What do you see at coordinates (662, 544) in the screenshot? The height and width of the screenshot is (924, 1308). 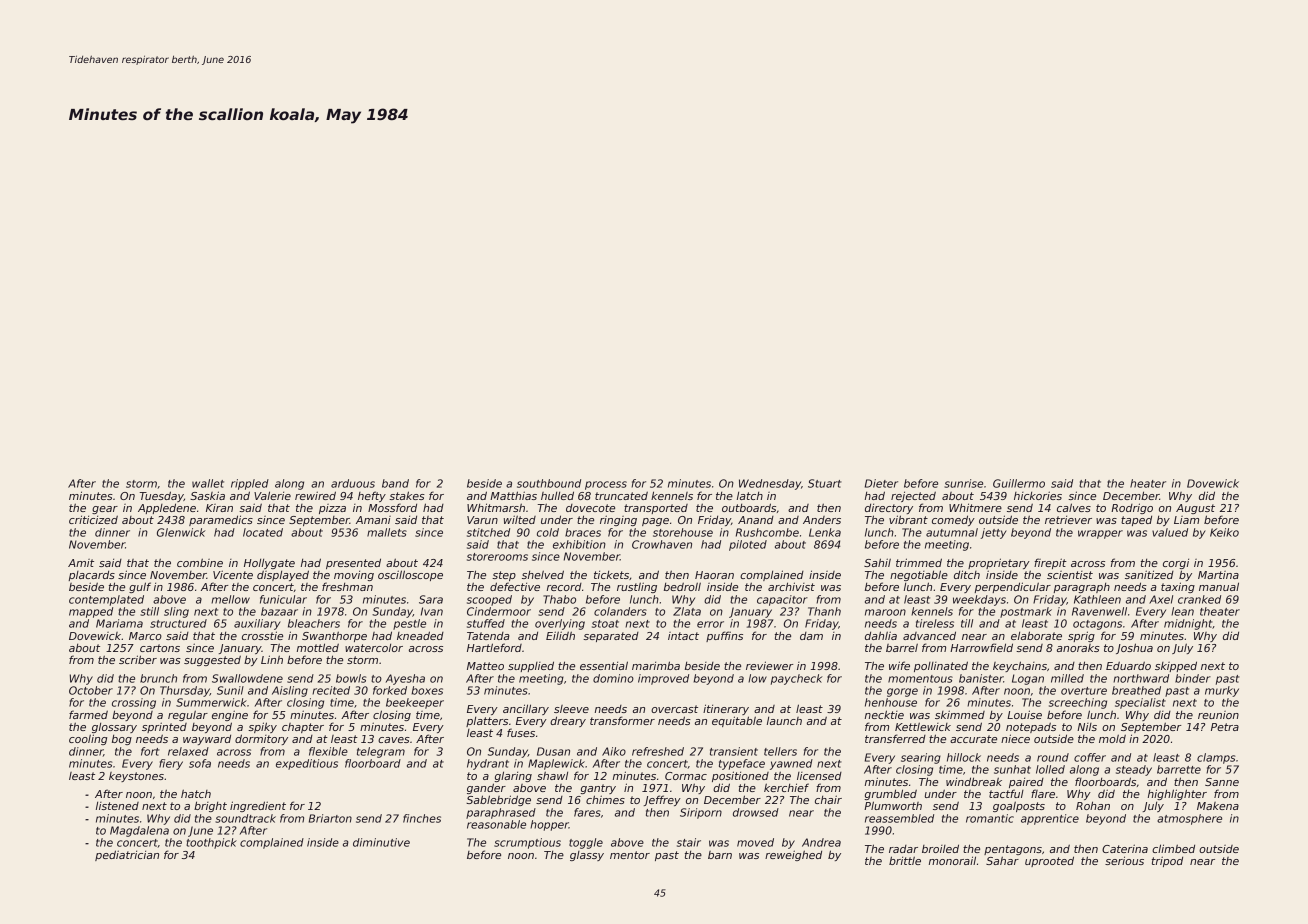 I see `Crowhaven` at bounding box center [662, 544].
